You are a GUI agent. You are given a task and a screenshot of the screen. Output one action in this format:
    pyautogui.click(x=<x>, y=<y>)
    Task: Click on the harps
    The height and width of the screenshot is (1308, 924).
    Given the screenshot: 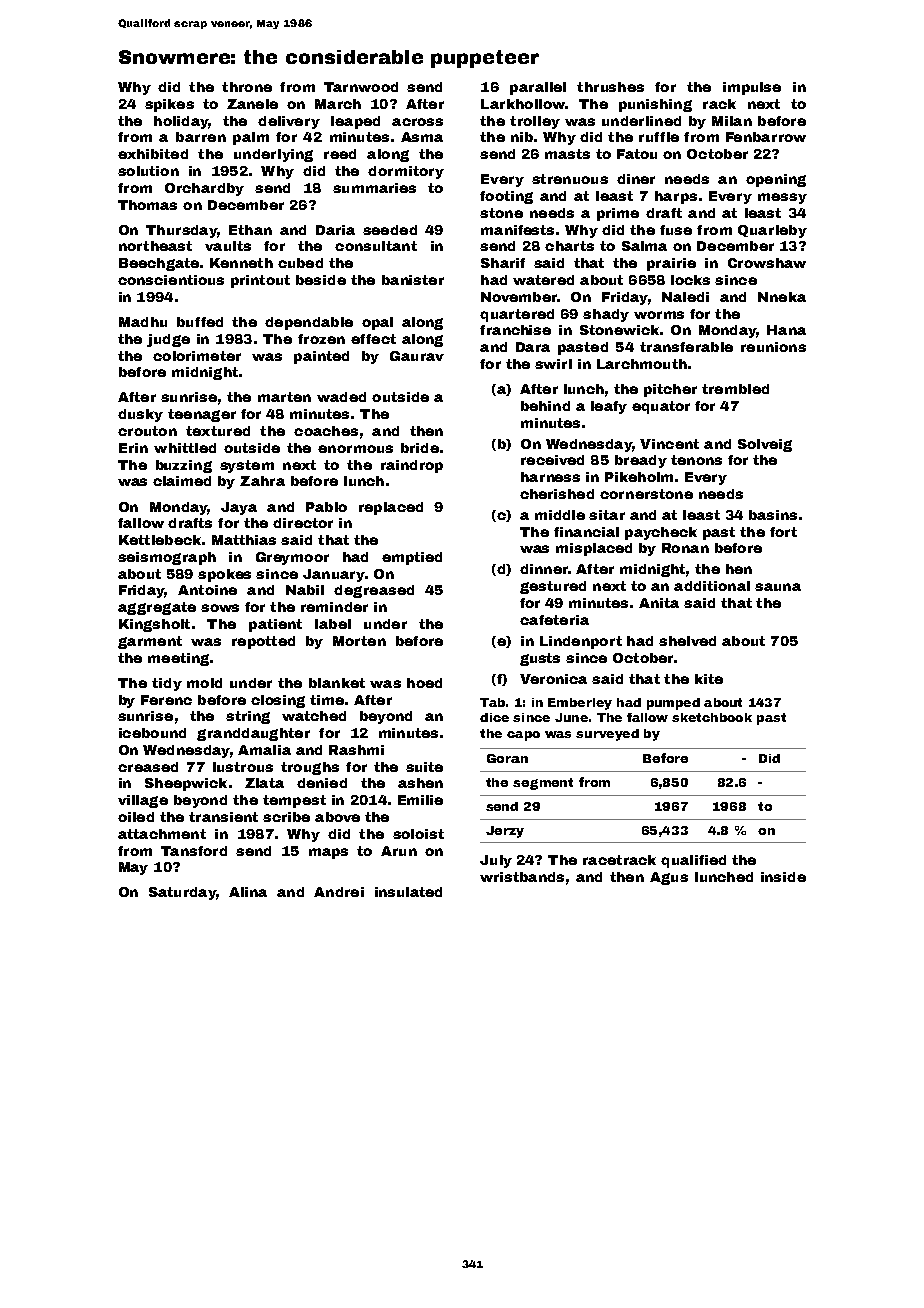 What is the action you would take?
    pyautogui.click(x=676, y=197)
